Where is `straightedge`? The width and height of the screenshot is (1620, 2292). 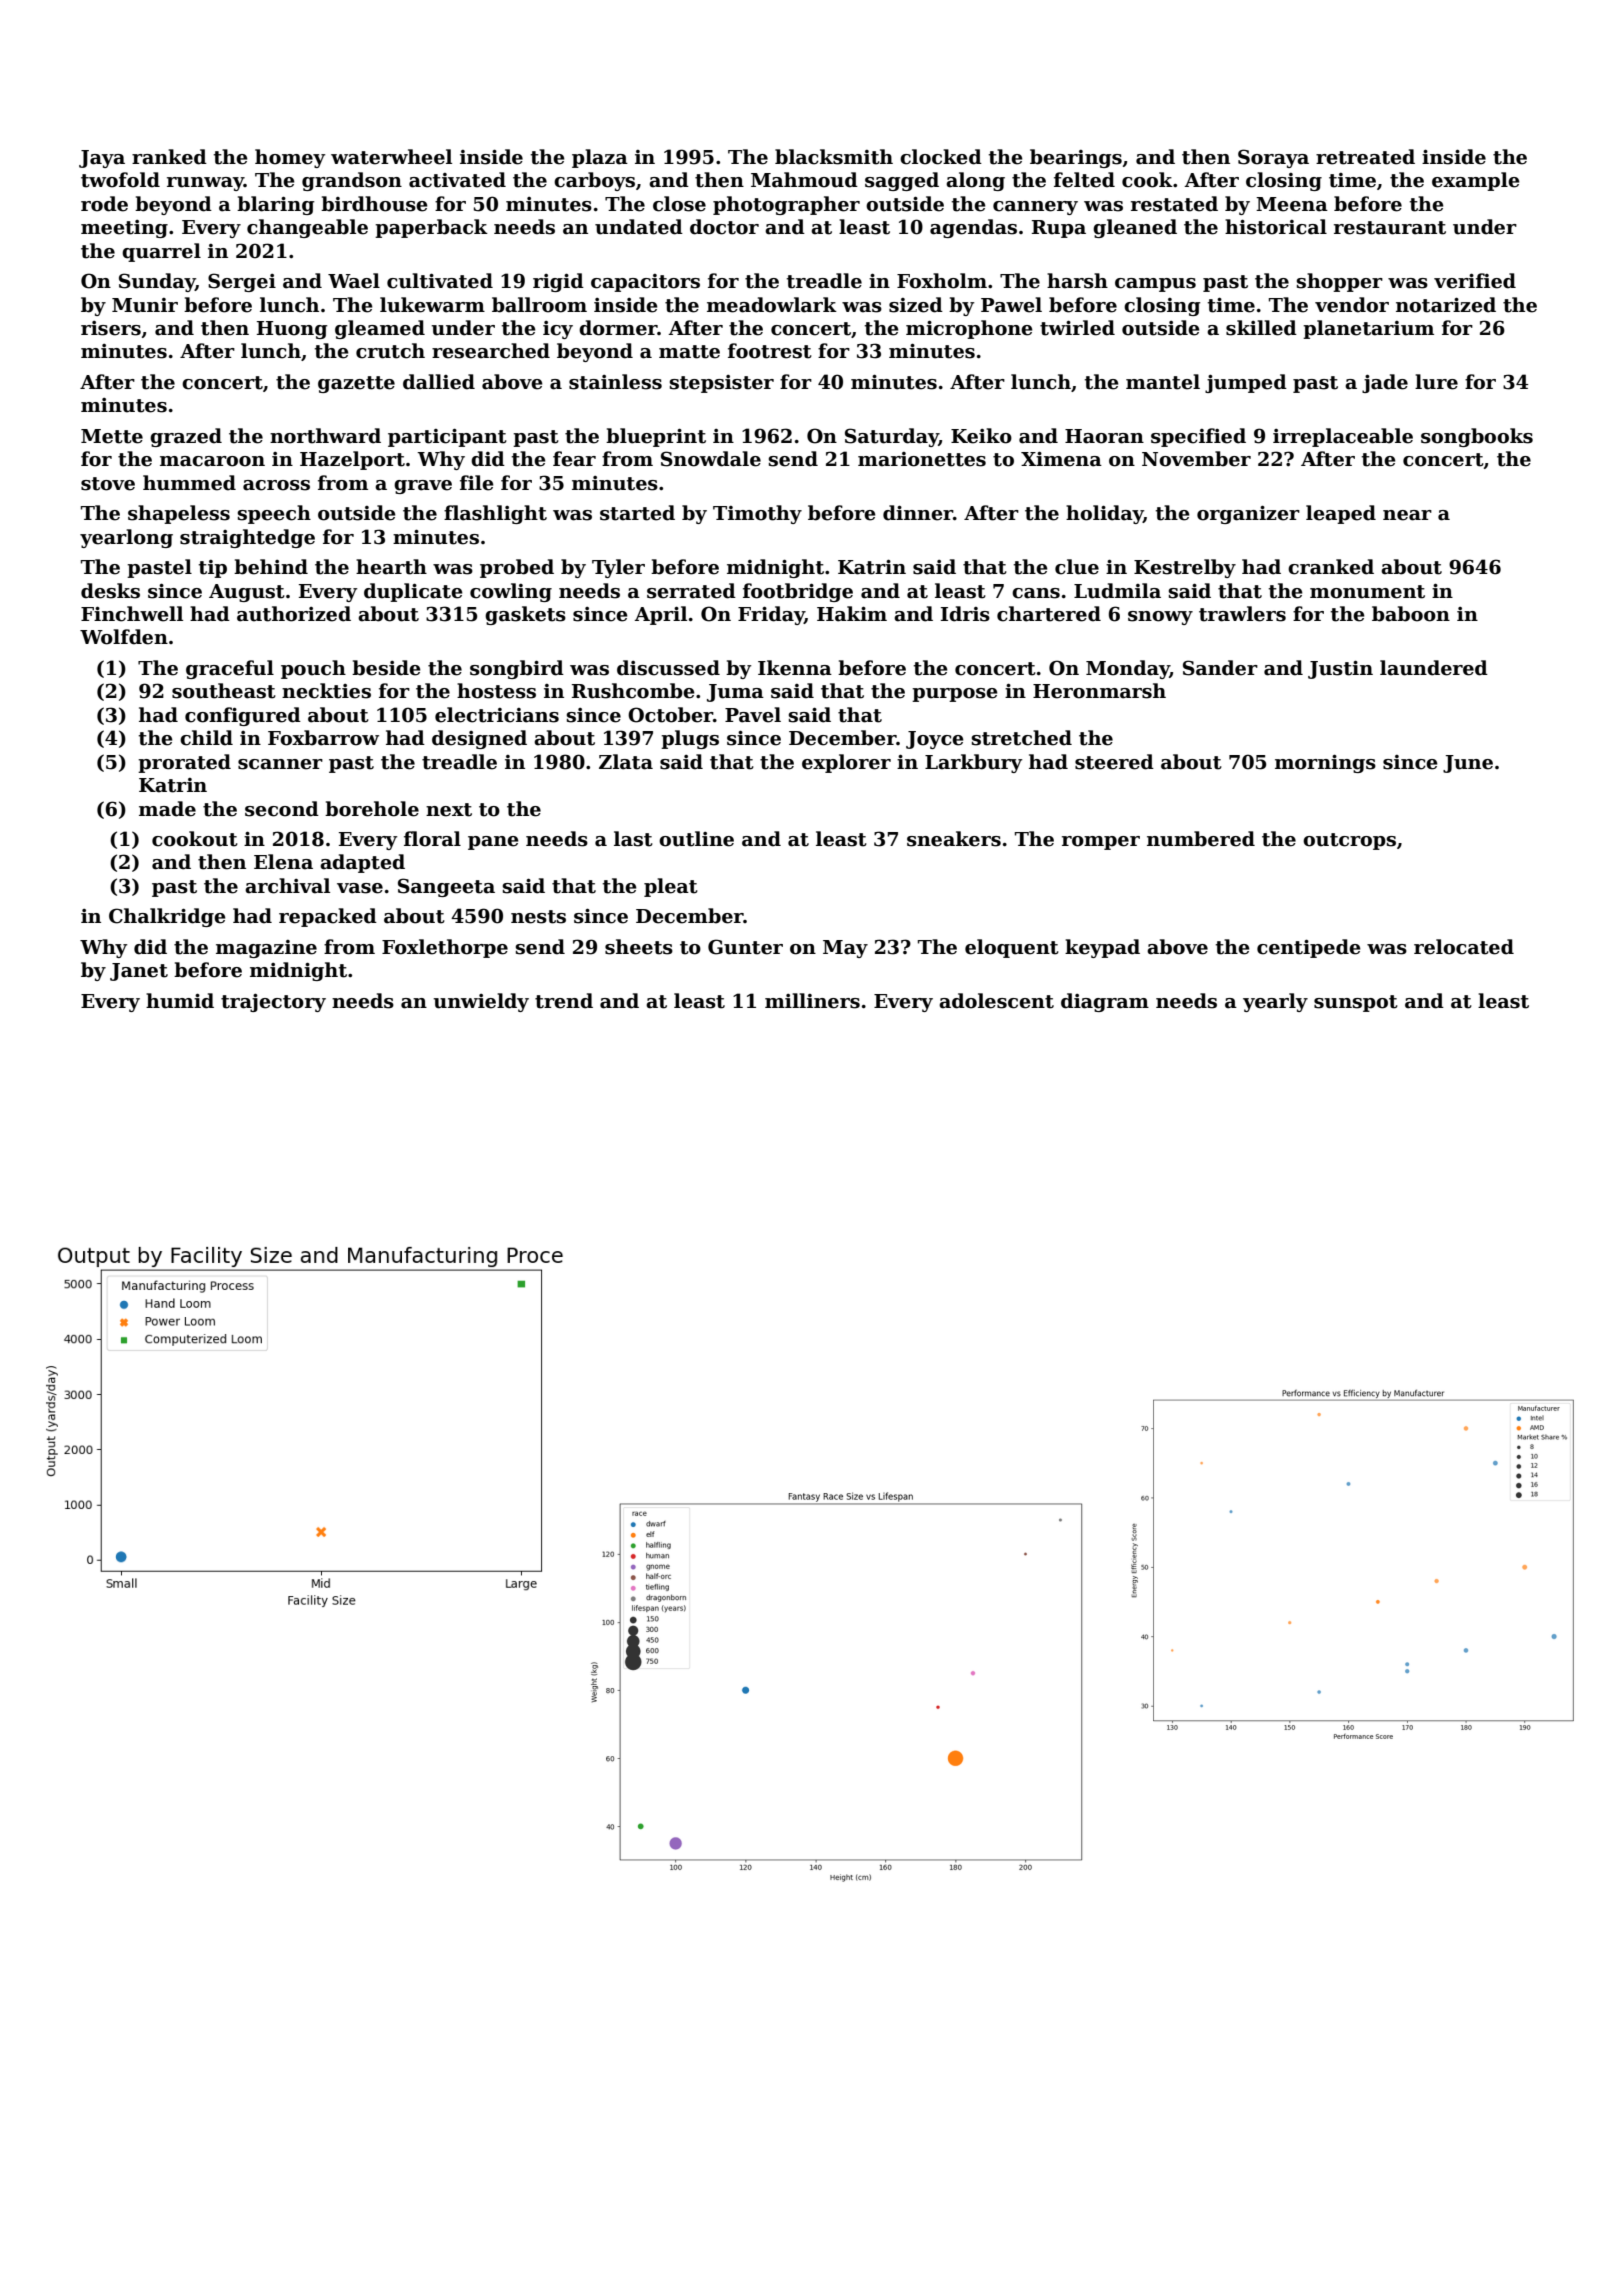
straightedge is located at coordinates (247, 538).
